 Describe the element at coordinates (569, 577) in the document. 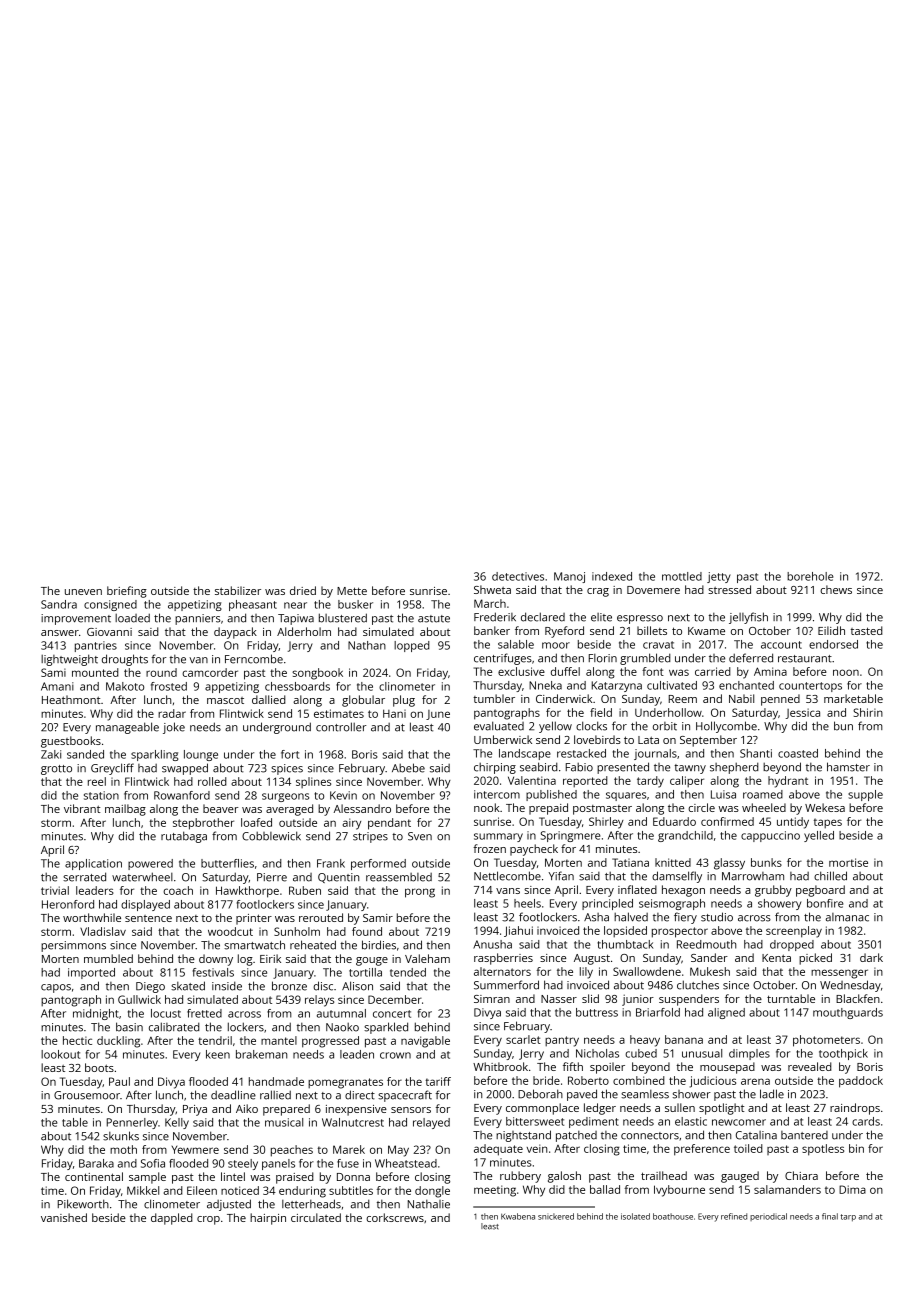

I see `Manoj` at that location.
